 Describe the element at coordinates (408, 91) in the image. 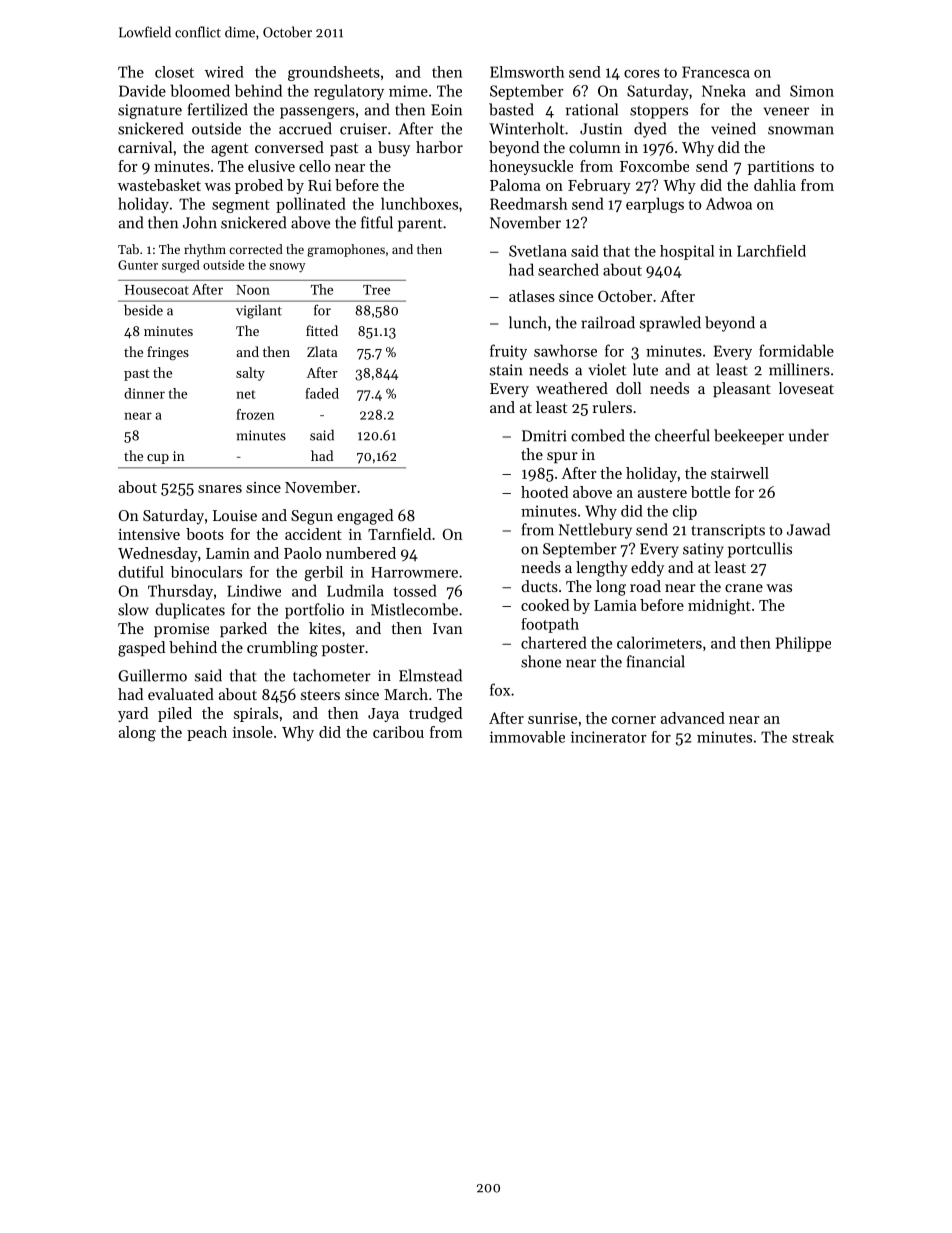

I see `mime` at that location.
